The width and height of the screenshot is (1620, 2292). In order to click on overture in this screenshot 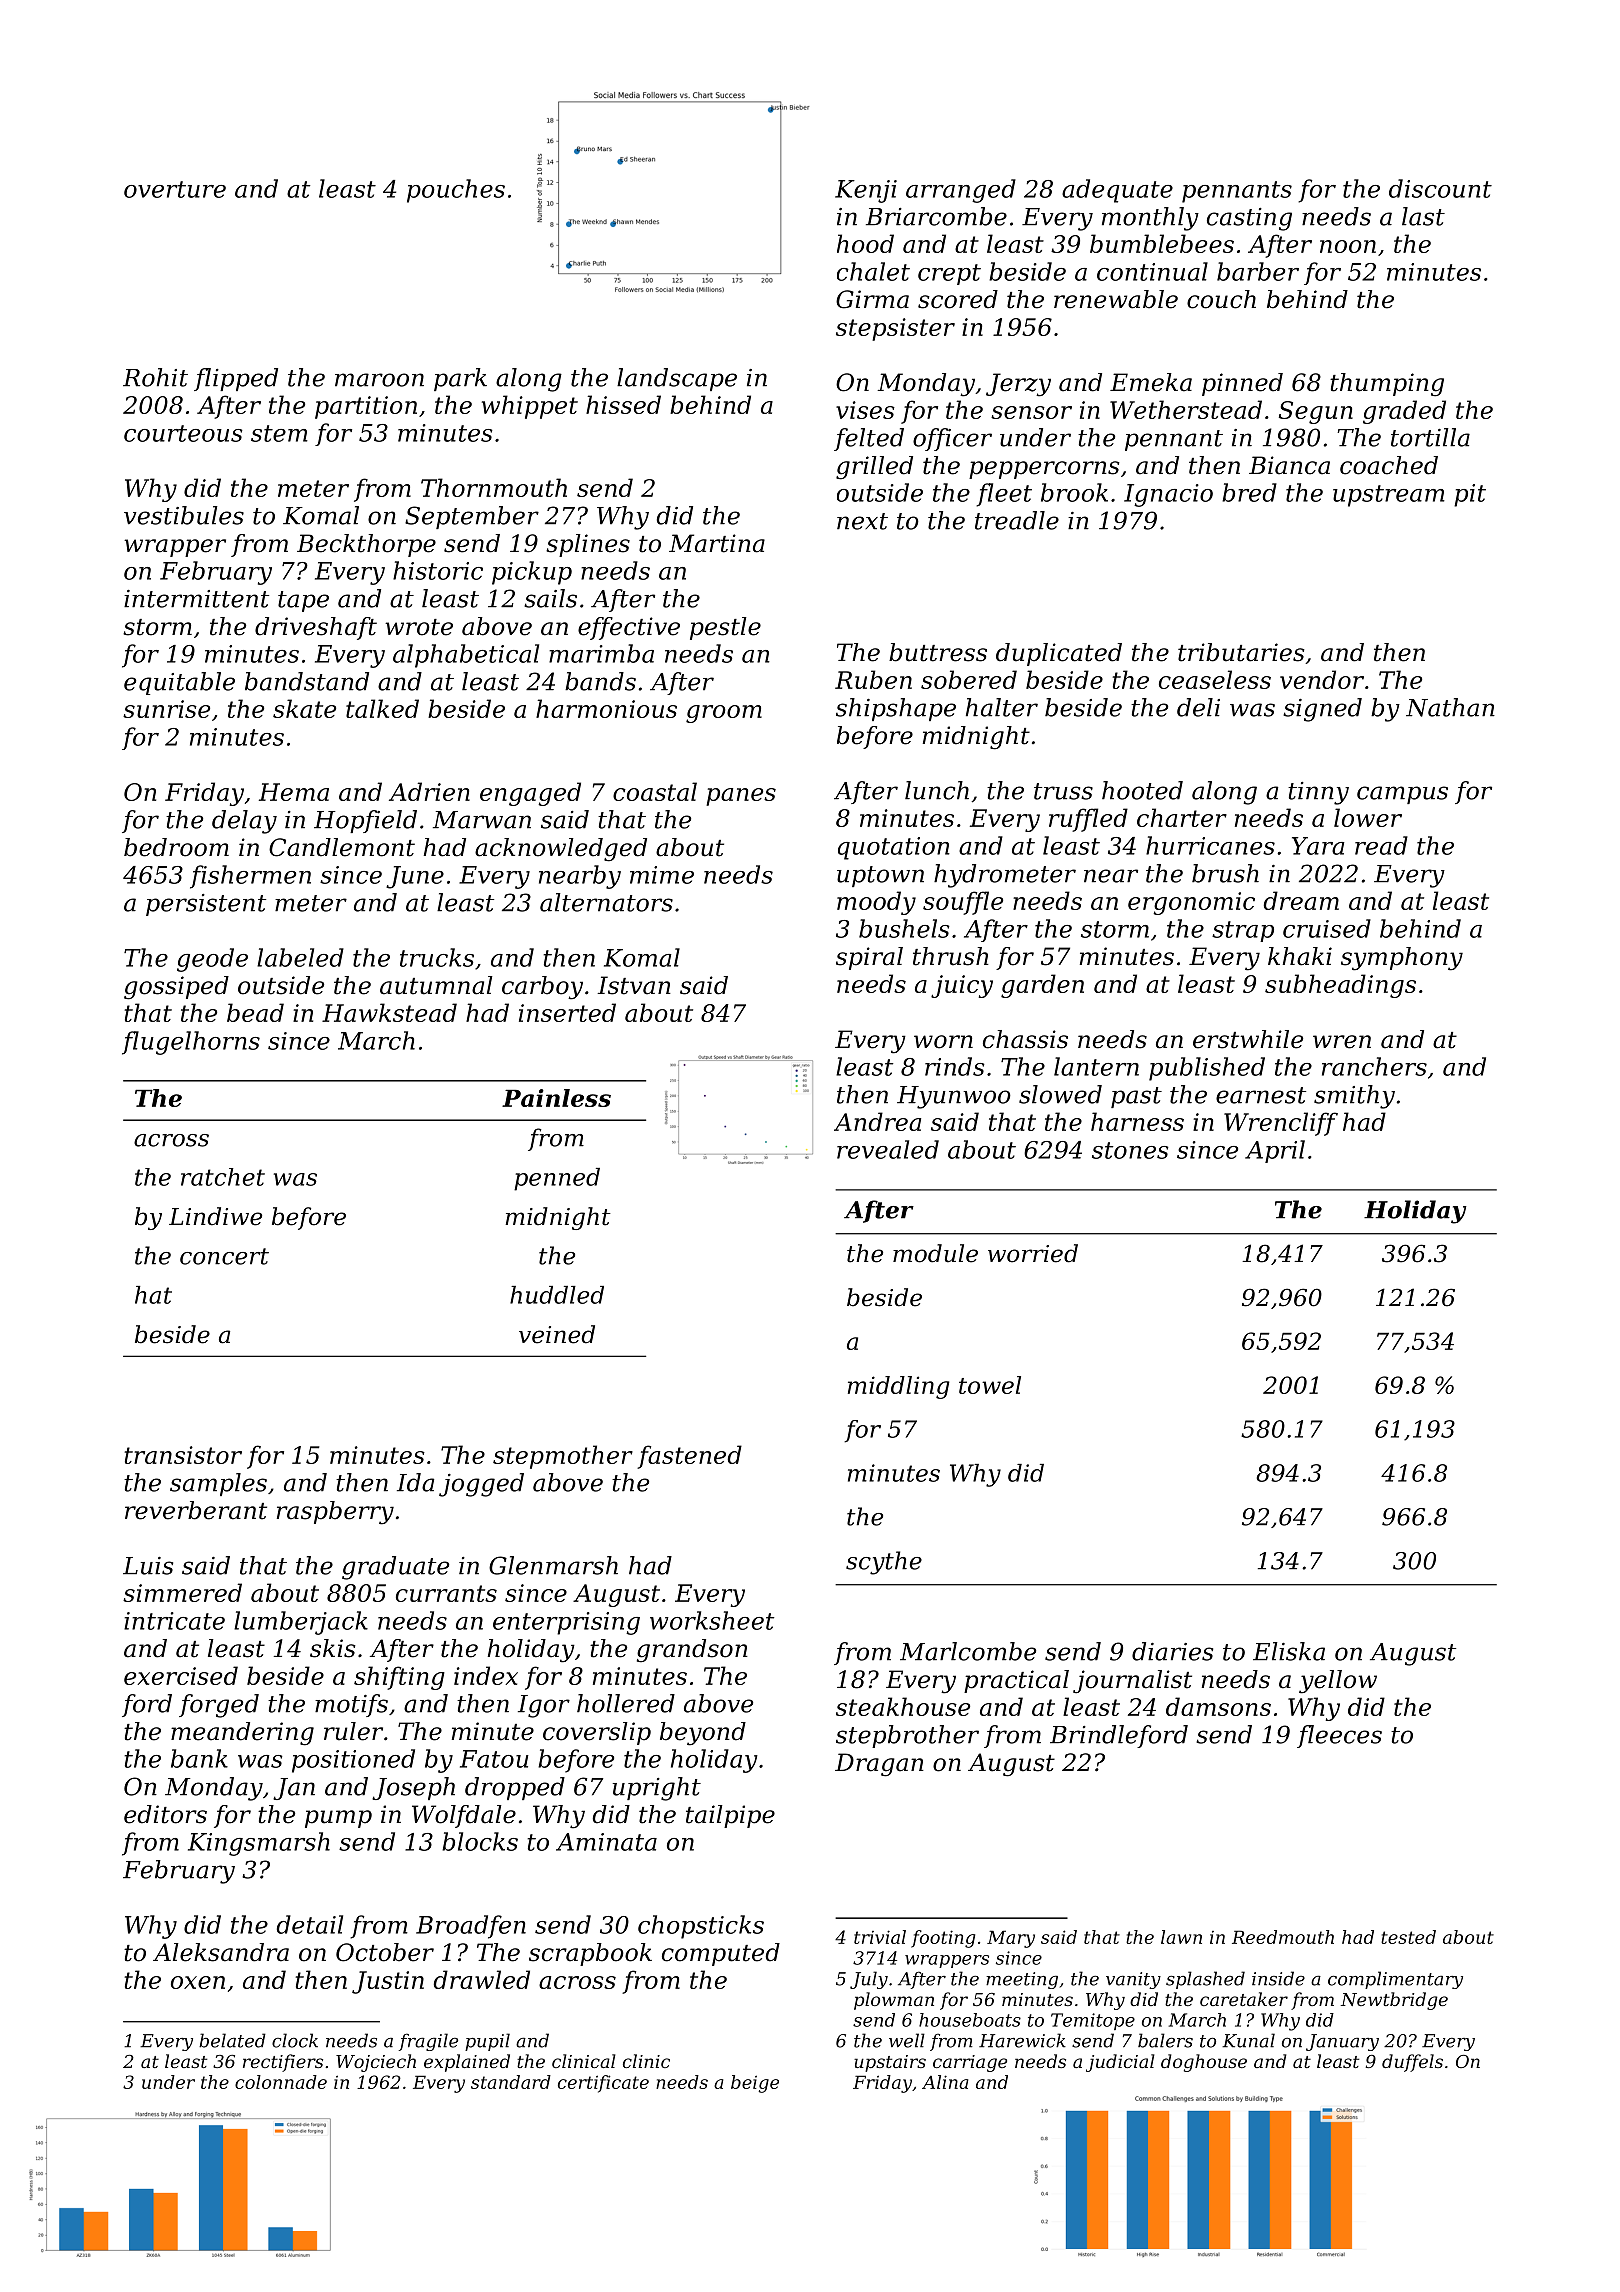, I will do `click(175, 189)`.
